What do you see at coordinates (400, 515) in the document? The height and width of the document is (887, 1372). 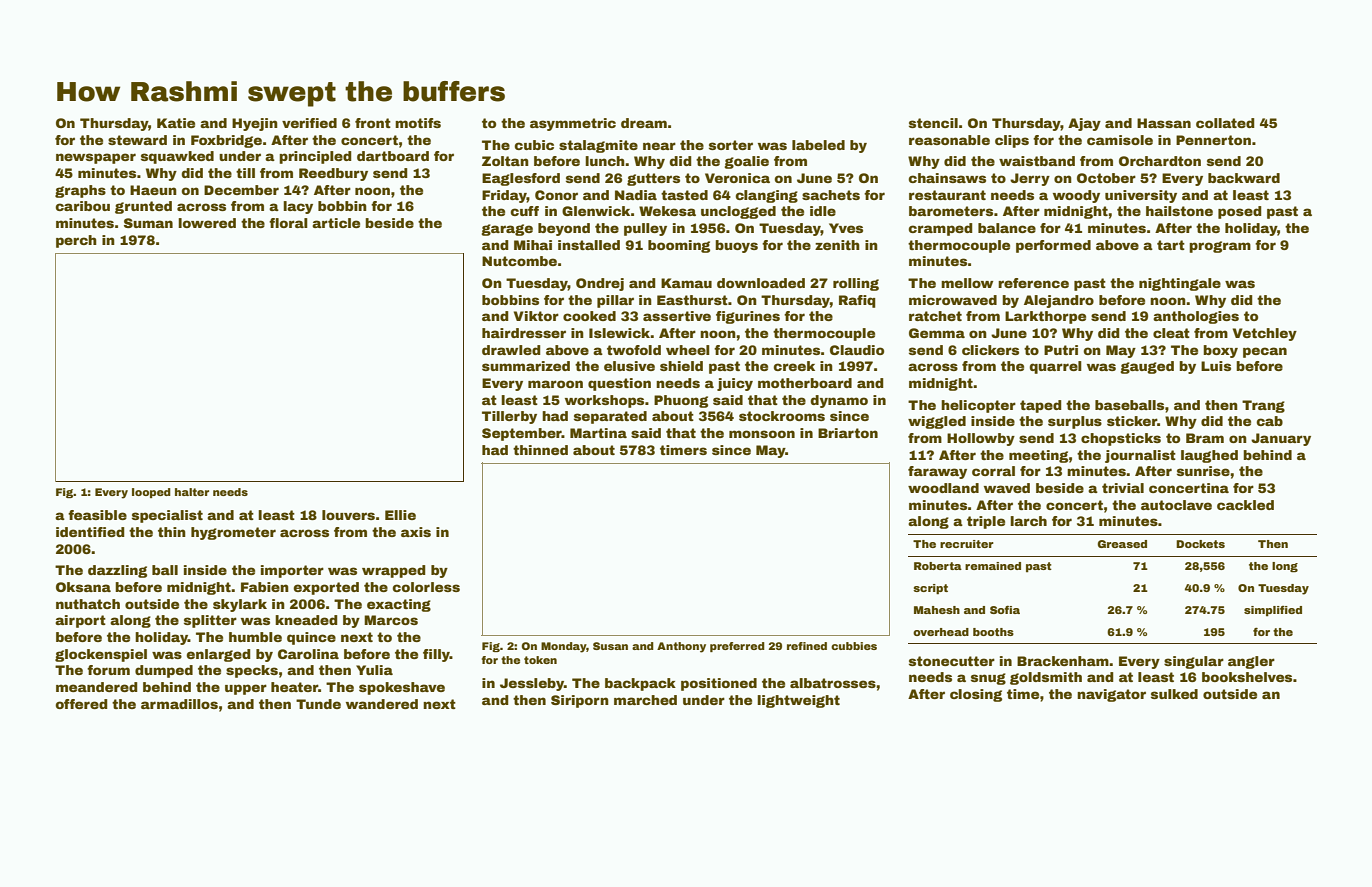 I see `Ellie` at bounding box center [400, 515].
